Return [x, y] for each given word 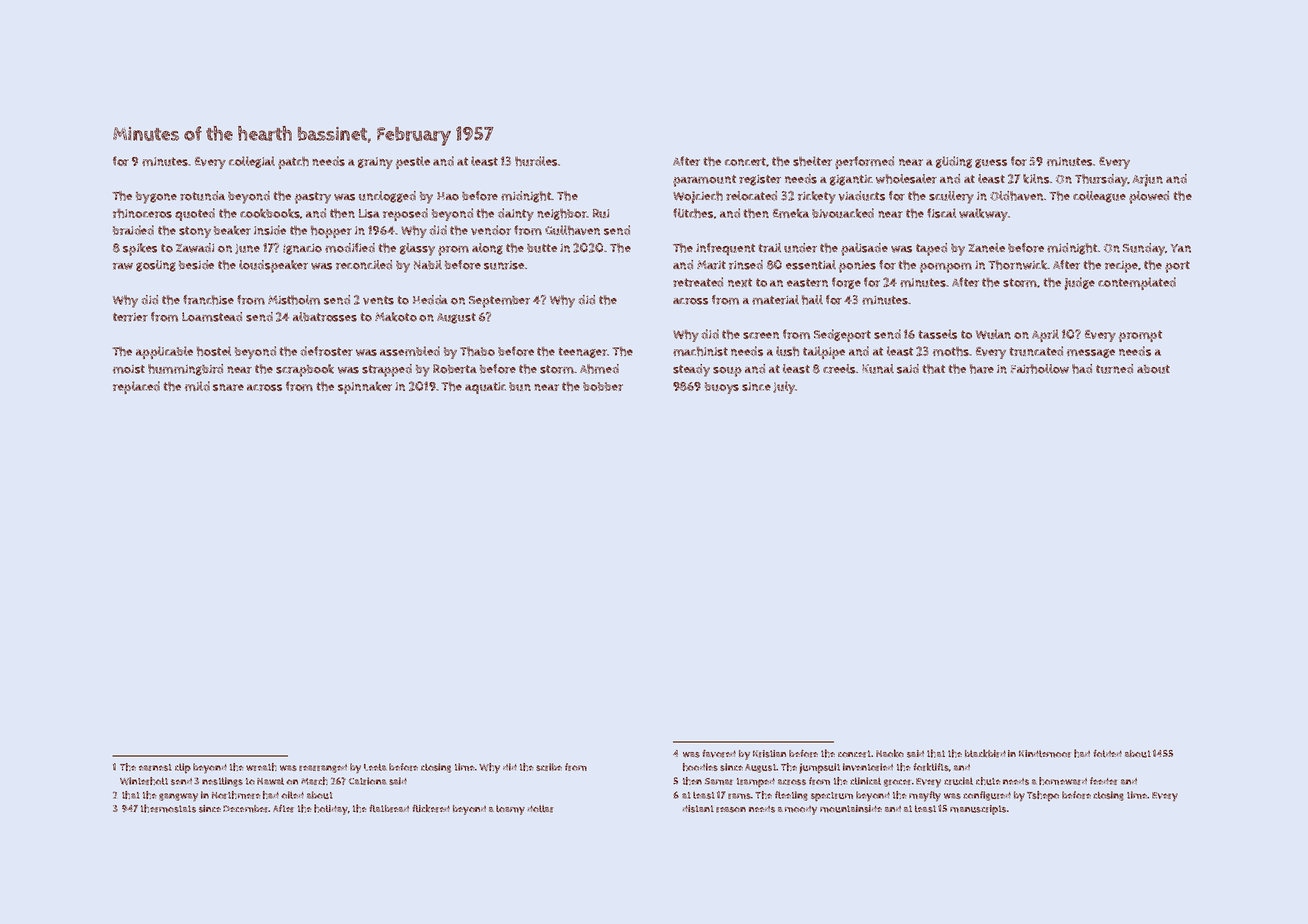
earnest [155, 767]
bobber [603, 386]
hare [982, 369]
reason [731, 810]
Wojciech [698, 197]
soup [727, 372]
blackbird [985, 753]
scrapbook [305, 370]
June [247, 249]
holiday [331, 809]
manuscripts [978, 810]
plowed [1149, 197]
